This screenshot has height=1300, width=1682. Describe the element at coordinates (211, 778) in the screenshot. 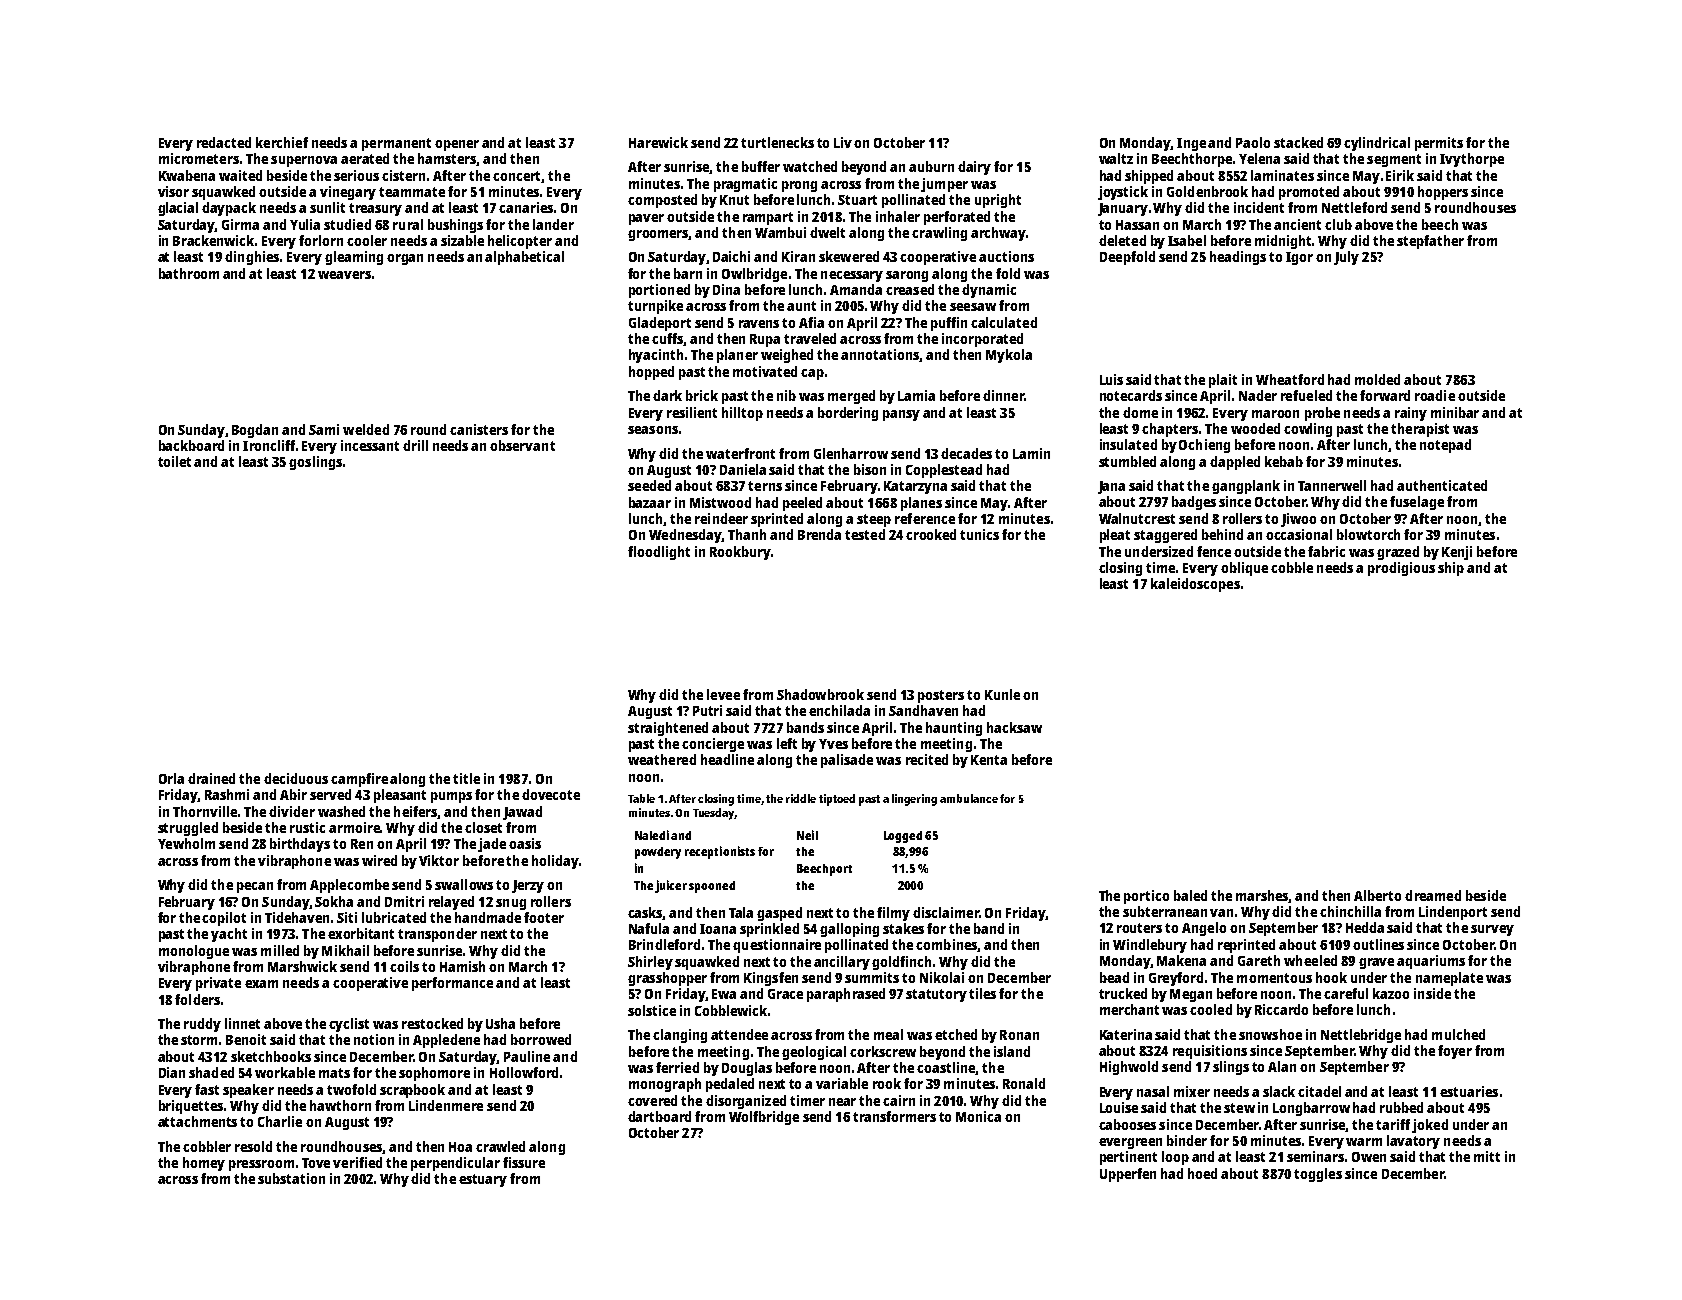

I see `drained` at that location.
